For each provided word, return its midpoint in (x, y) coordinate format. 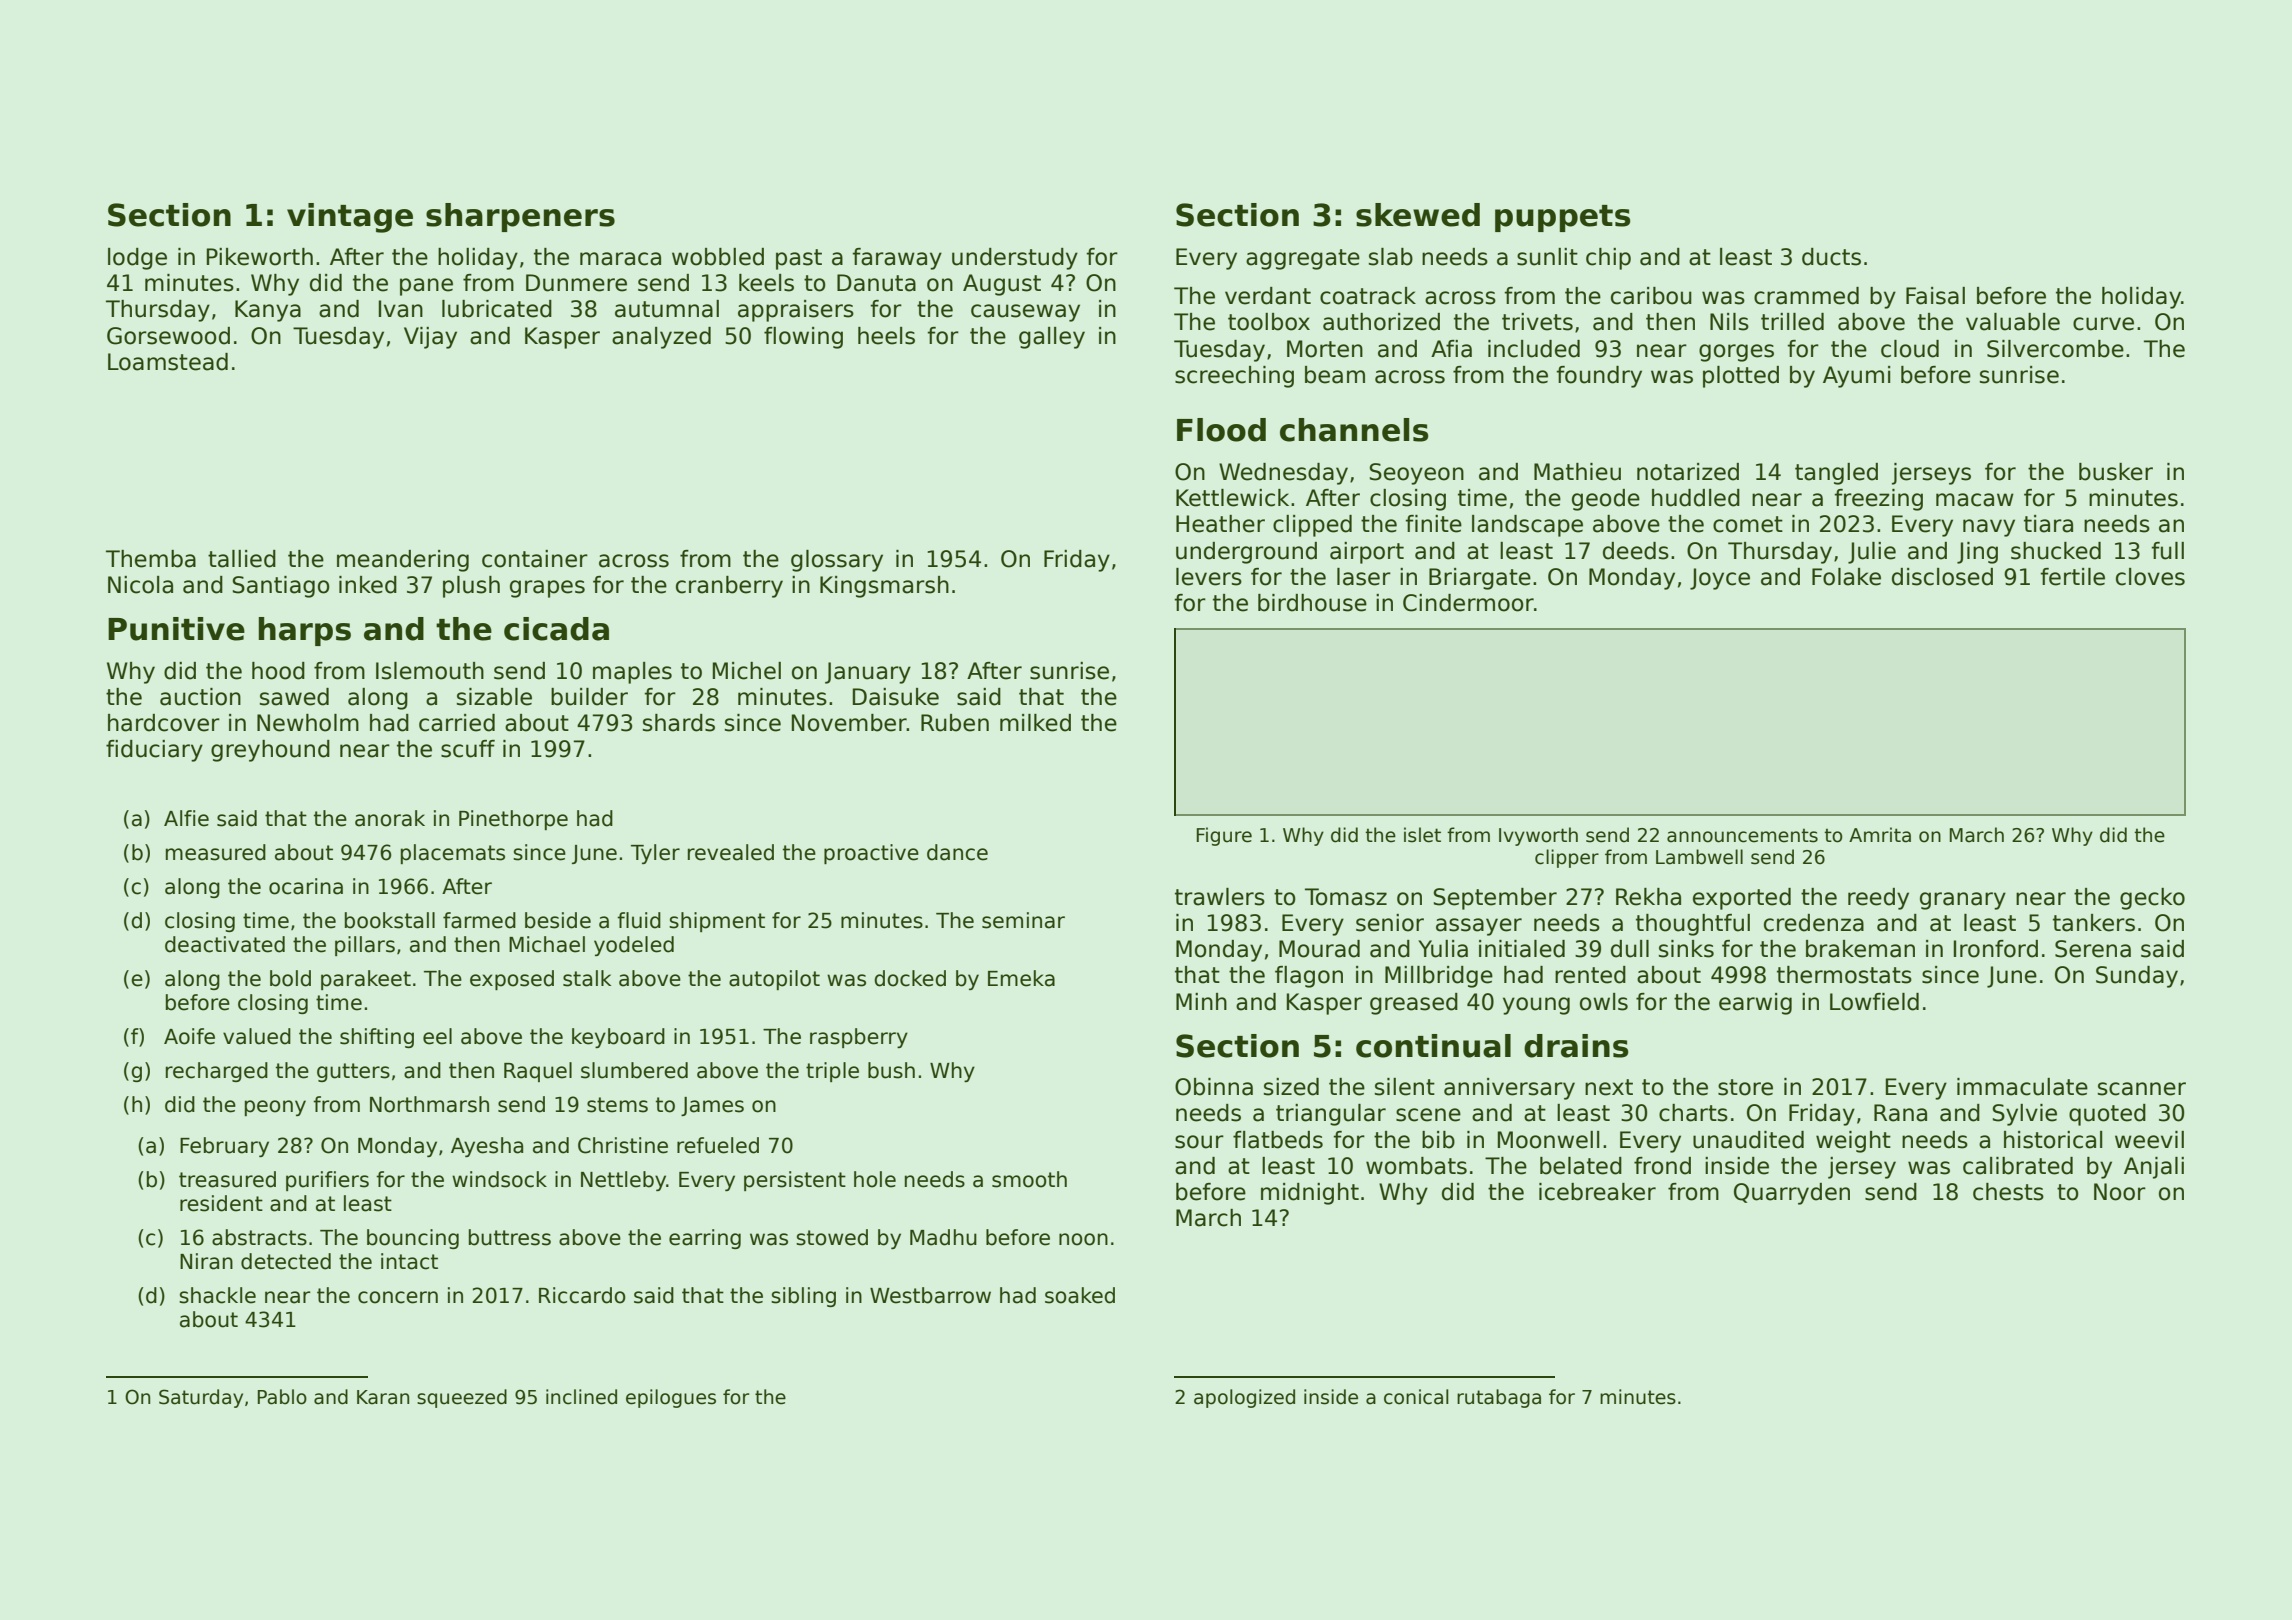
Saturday (201, 1398)
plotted (1741, 377)
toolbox (1269, 322)
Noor (2120, 1192)
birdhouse (1312, 603)
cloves (2150, 577)
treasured (227, 1179)
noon (1083, 1239)
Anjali (2154, 1168)
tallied (242, 559)
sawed (294, 697)
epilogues (671, 1398)
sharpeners (520, 217)
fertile (2072, 577)
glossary (837, 561)
